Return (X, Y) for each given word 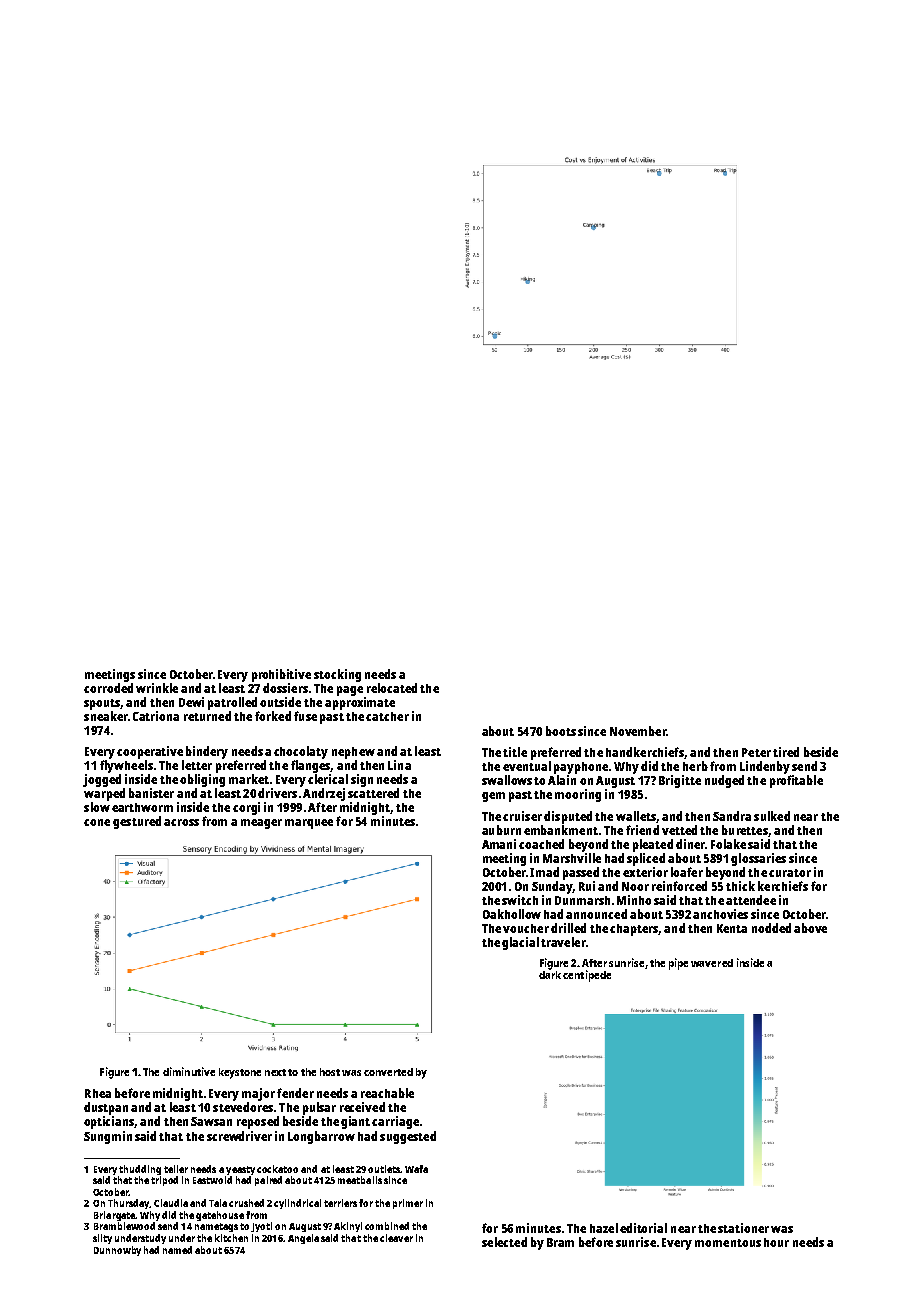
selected (504, 1242)
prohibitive (281, 675)
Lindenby (765, 767)
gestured (137, 822)
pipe (678, 964)
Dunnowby (117, 1251)
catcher (387, 716)
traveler (563, 942)
